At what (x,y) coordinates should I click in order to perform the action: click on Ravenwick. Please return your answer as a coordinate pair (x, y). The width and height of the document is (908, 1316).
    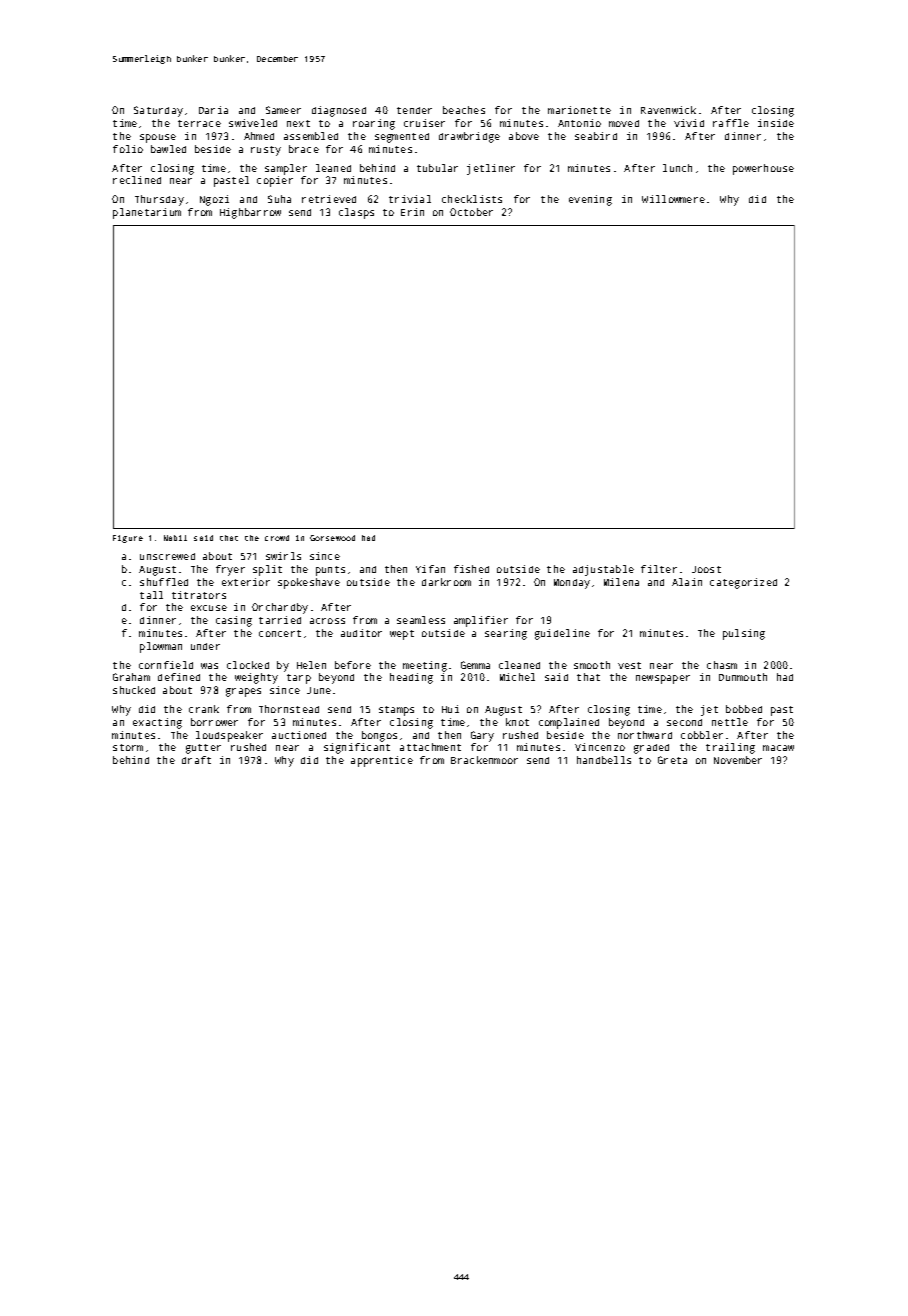
    Looking at the image, I should click on (668, 110).
